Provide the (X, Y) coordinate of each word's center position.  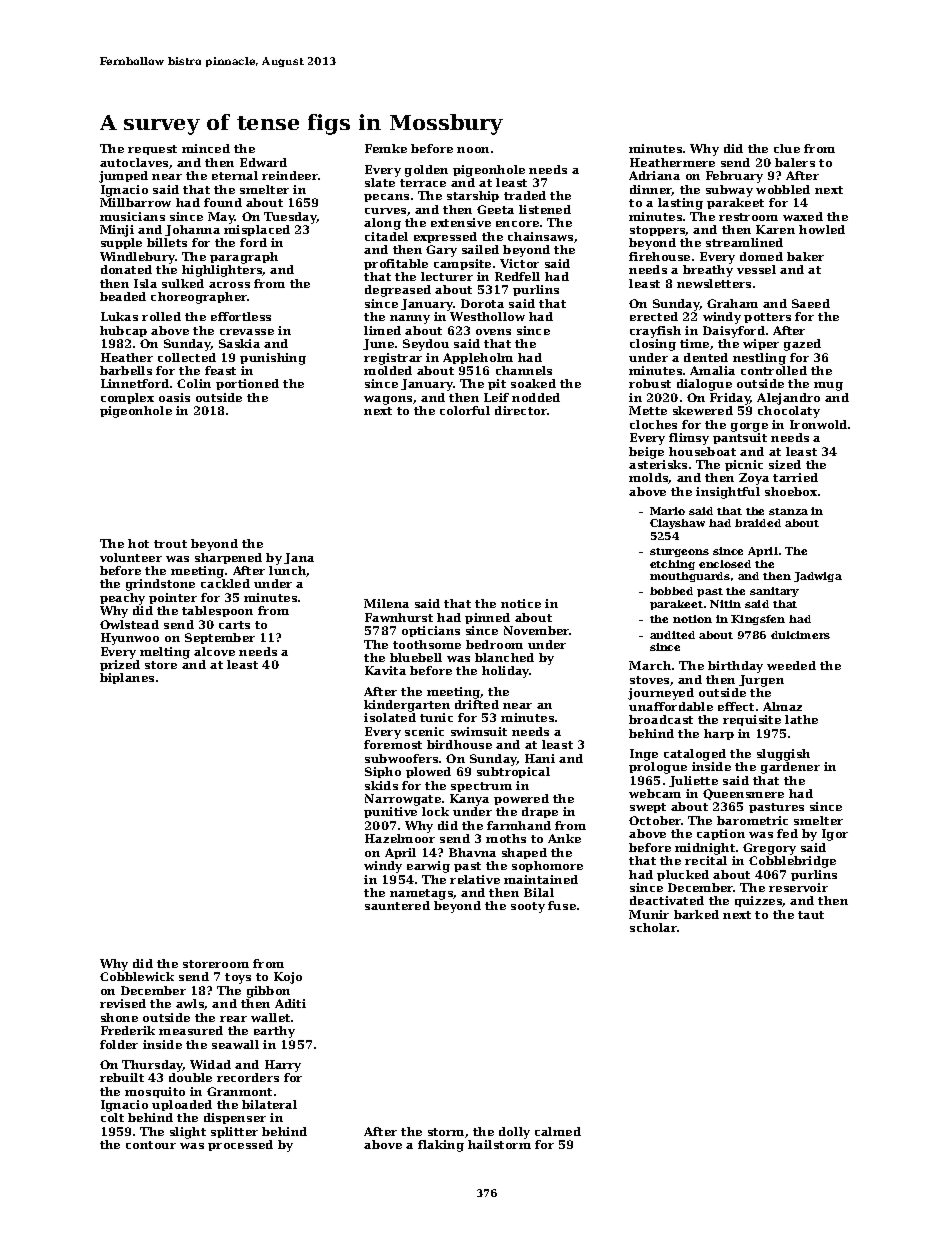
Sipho (383, 772)
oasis (174, 397)
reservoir (798, 887)
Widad (210, 1064)
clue (787, 148)
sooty (528, 907)
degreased (398, 291)
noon (473, 150)
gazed (802, 345)
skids (381, 785)
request (152, 150)
